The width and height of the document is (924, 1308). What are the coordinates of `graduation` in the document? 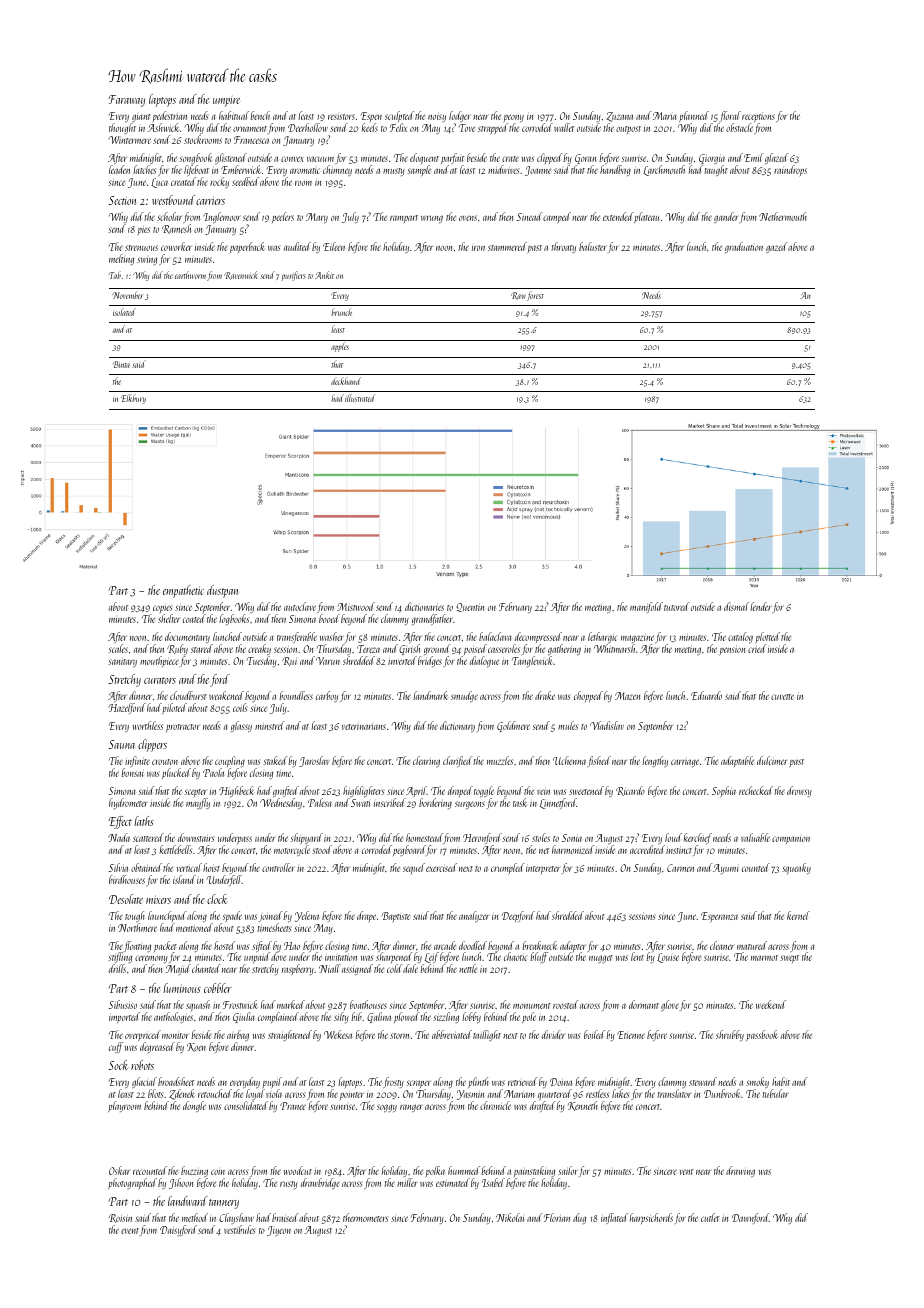 It's located at (744, 247).
